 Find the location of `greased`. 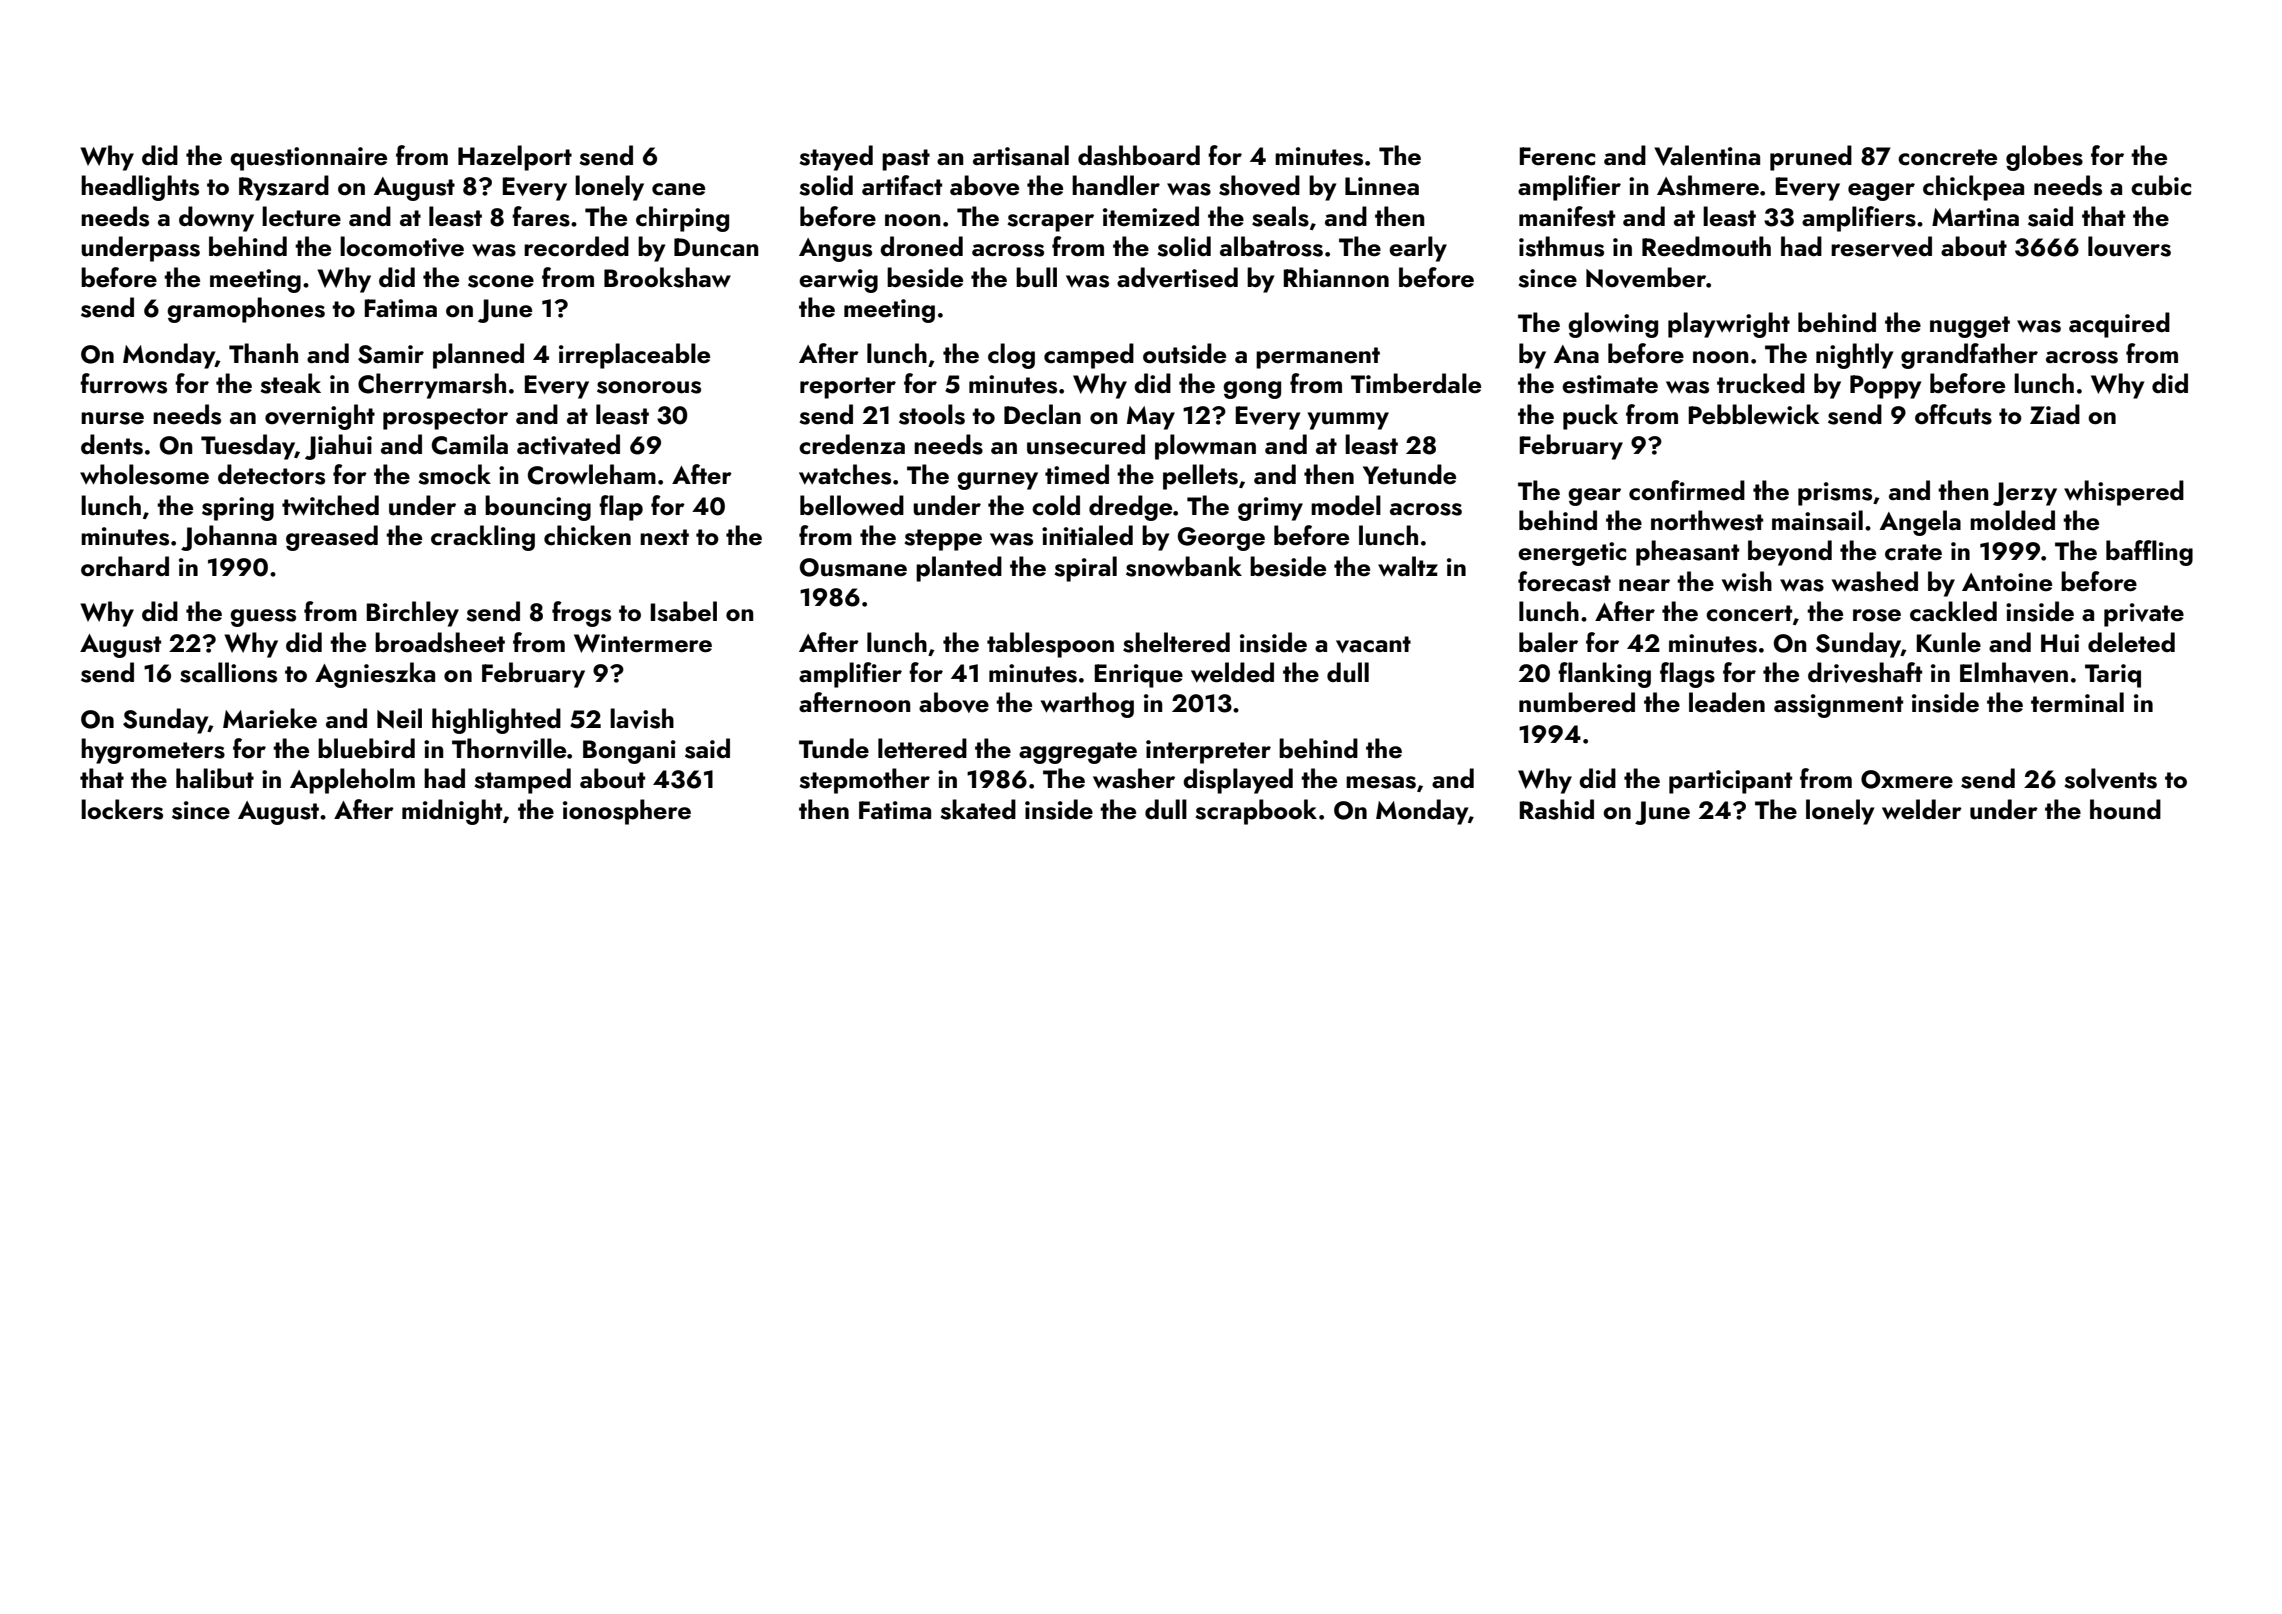

greased is located at coordinates (332, 538).
